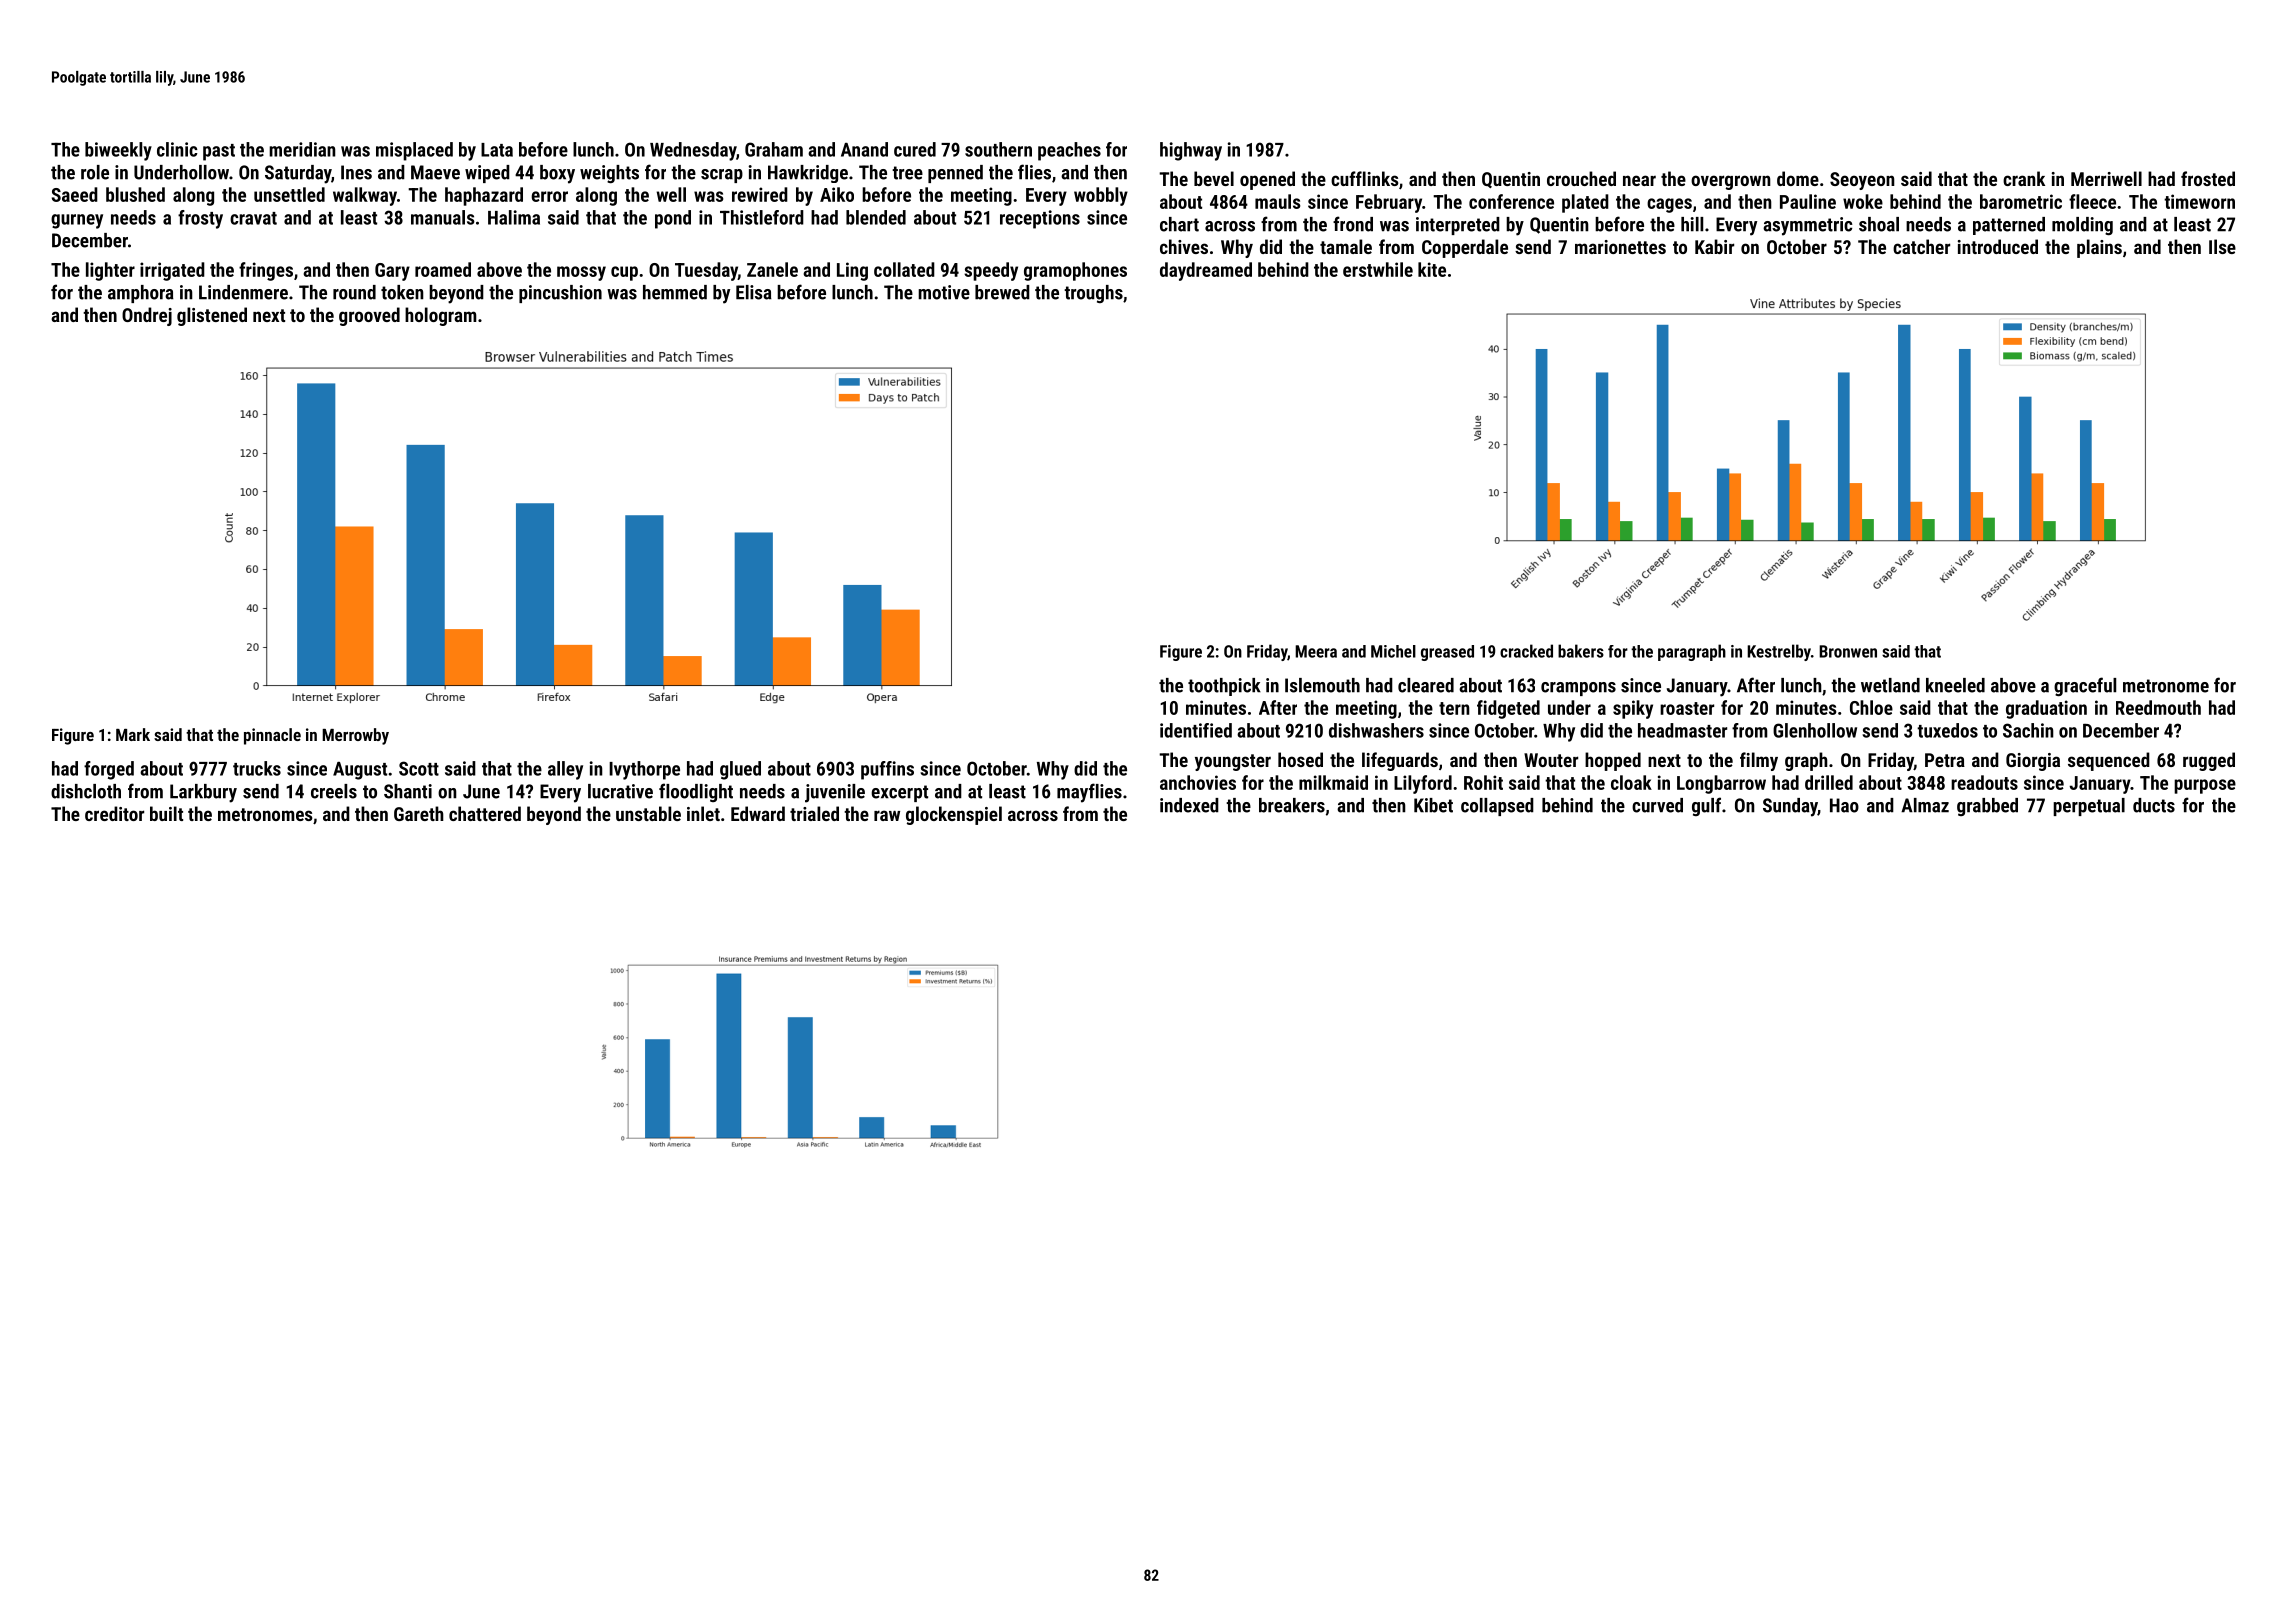 The image size is (2287, 1617). I want to click on kite, so click(1432, 269).
